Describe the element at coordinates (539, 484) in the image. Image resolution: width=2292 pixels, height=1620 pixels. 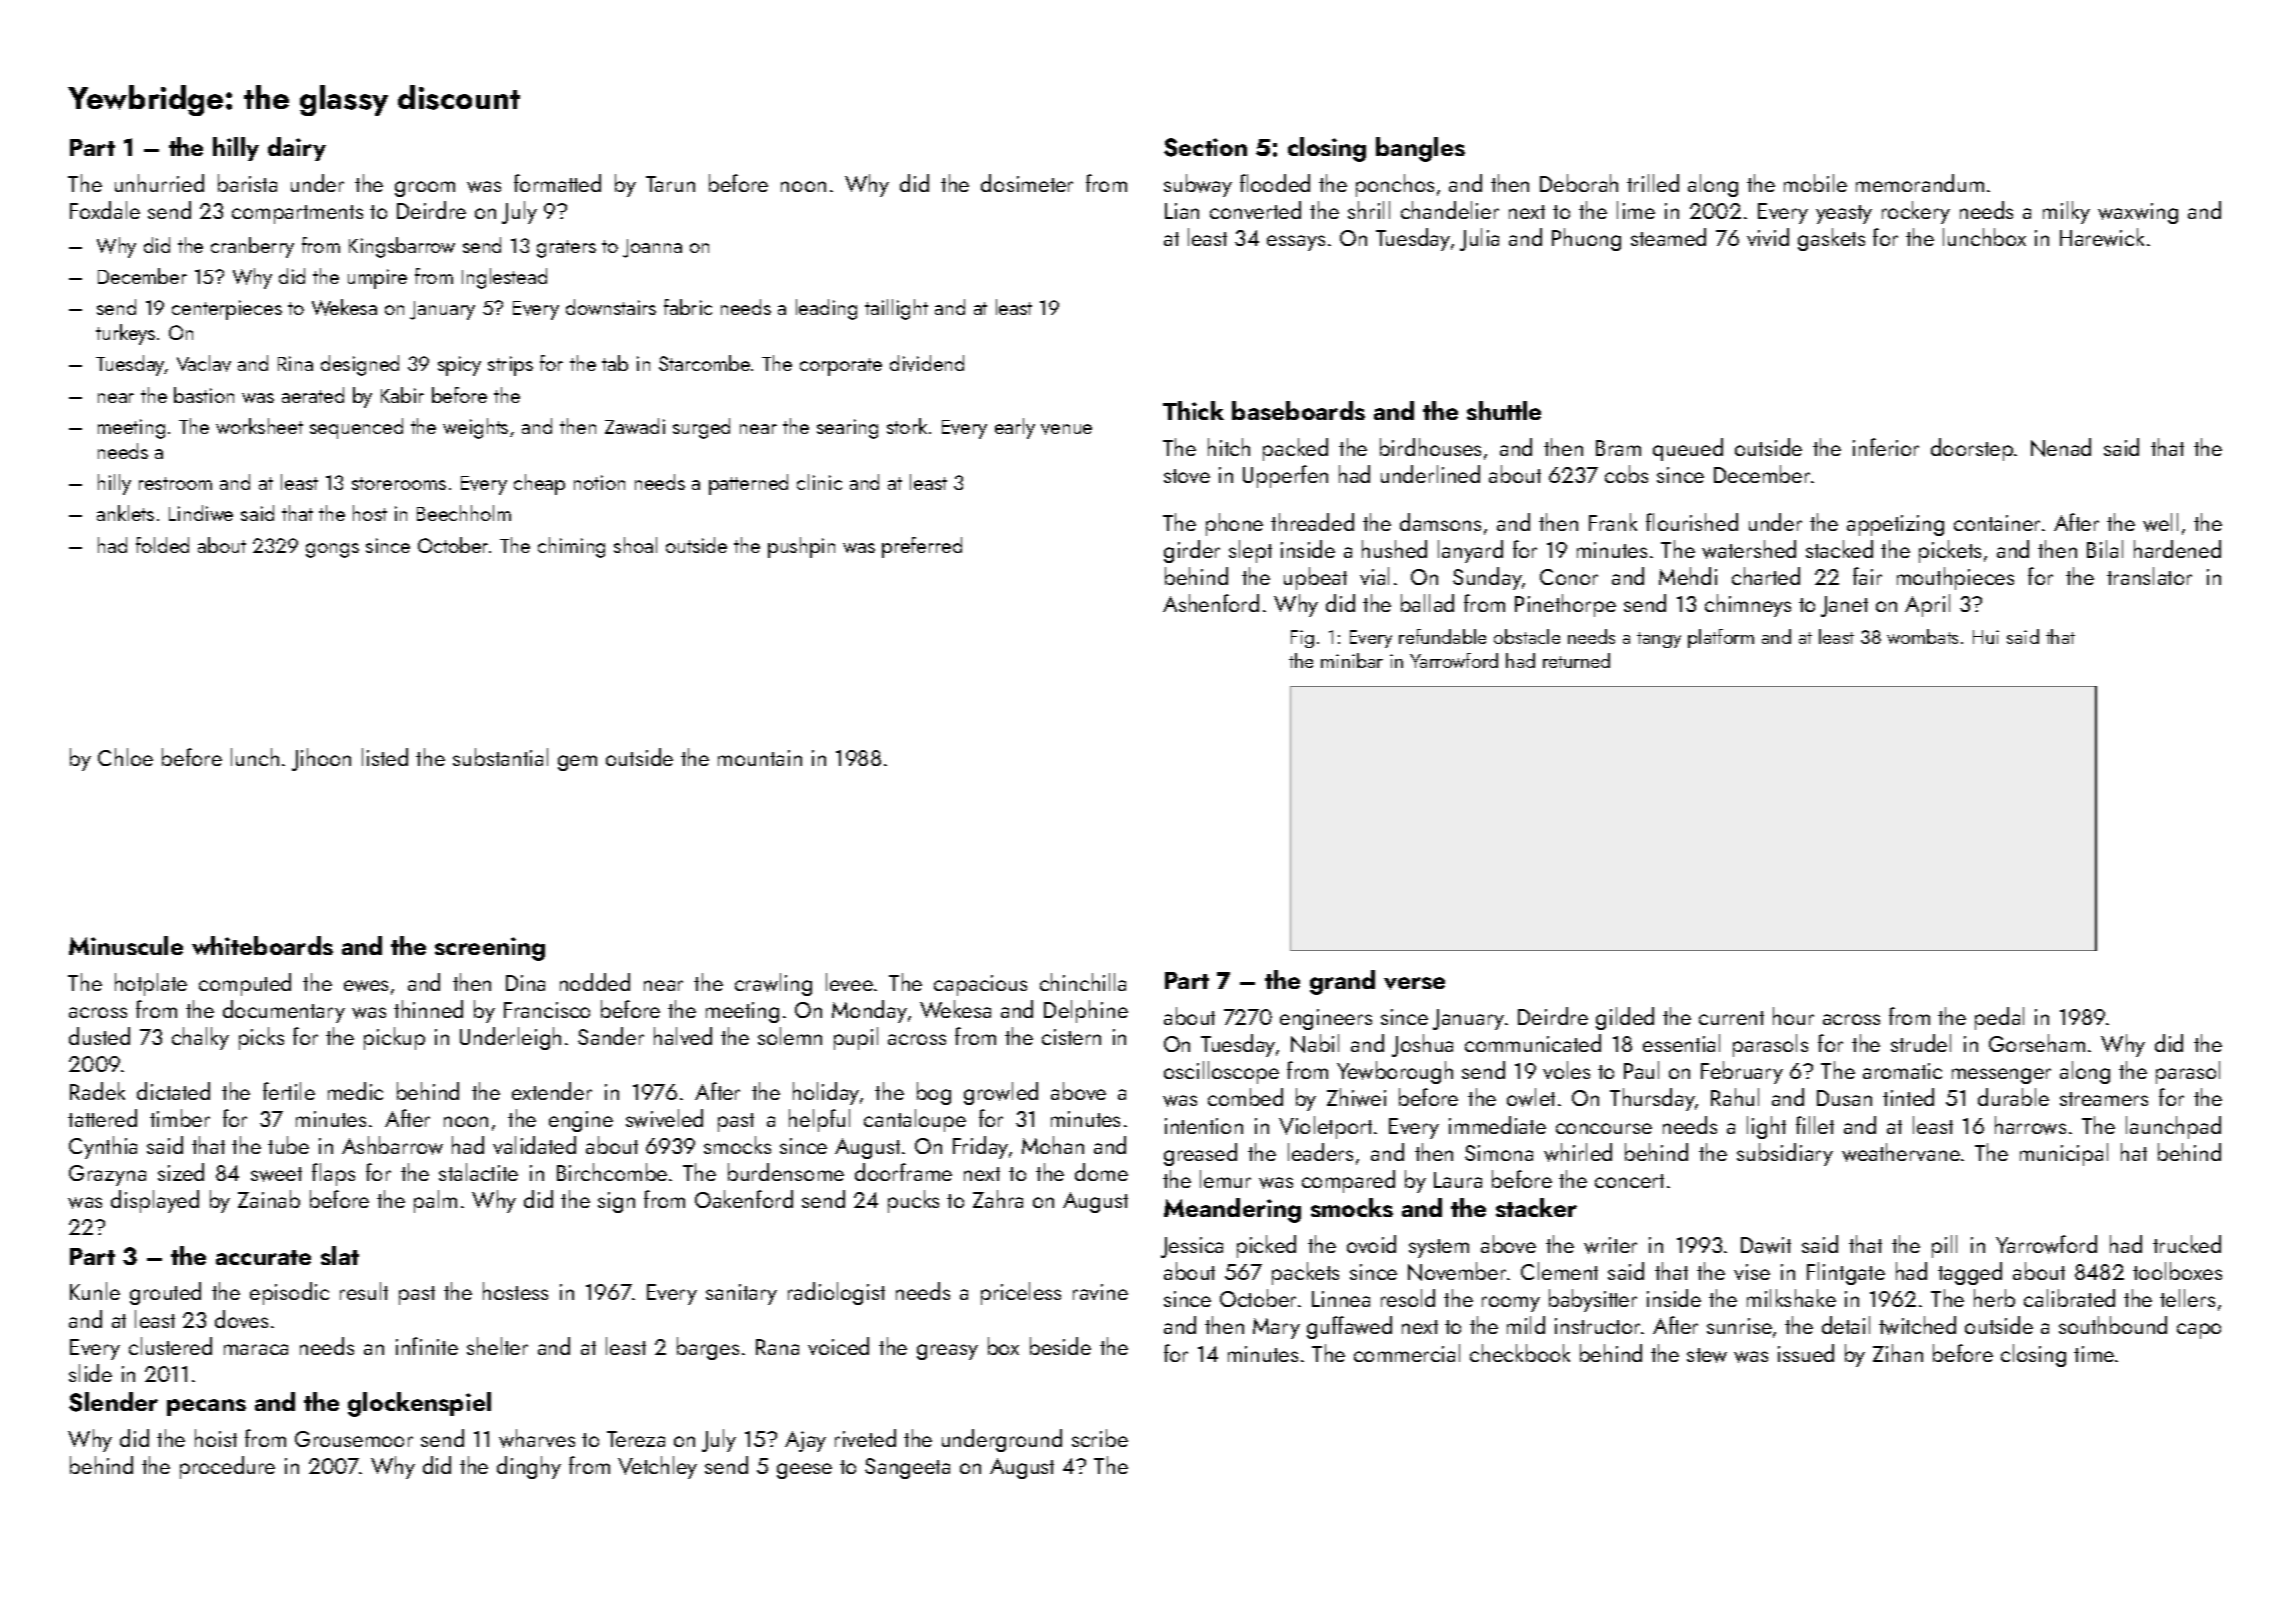
I see `cheap` at that location.
